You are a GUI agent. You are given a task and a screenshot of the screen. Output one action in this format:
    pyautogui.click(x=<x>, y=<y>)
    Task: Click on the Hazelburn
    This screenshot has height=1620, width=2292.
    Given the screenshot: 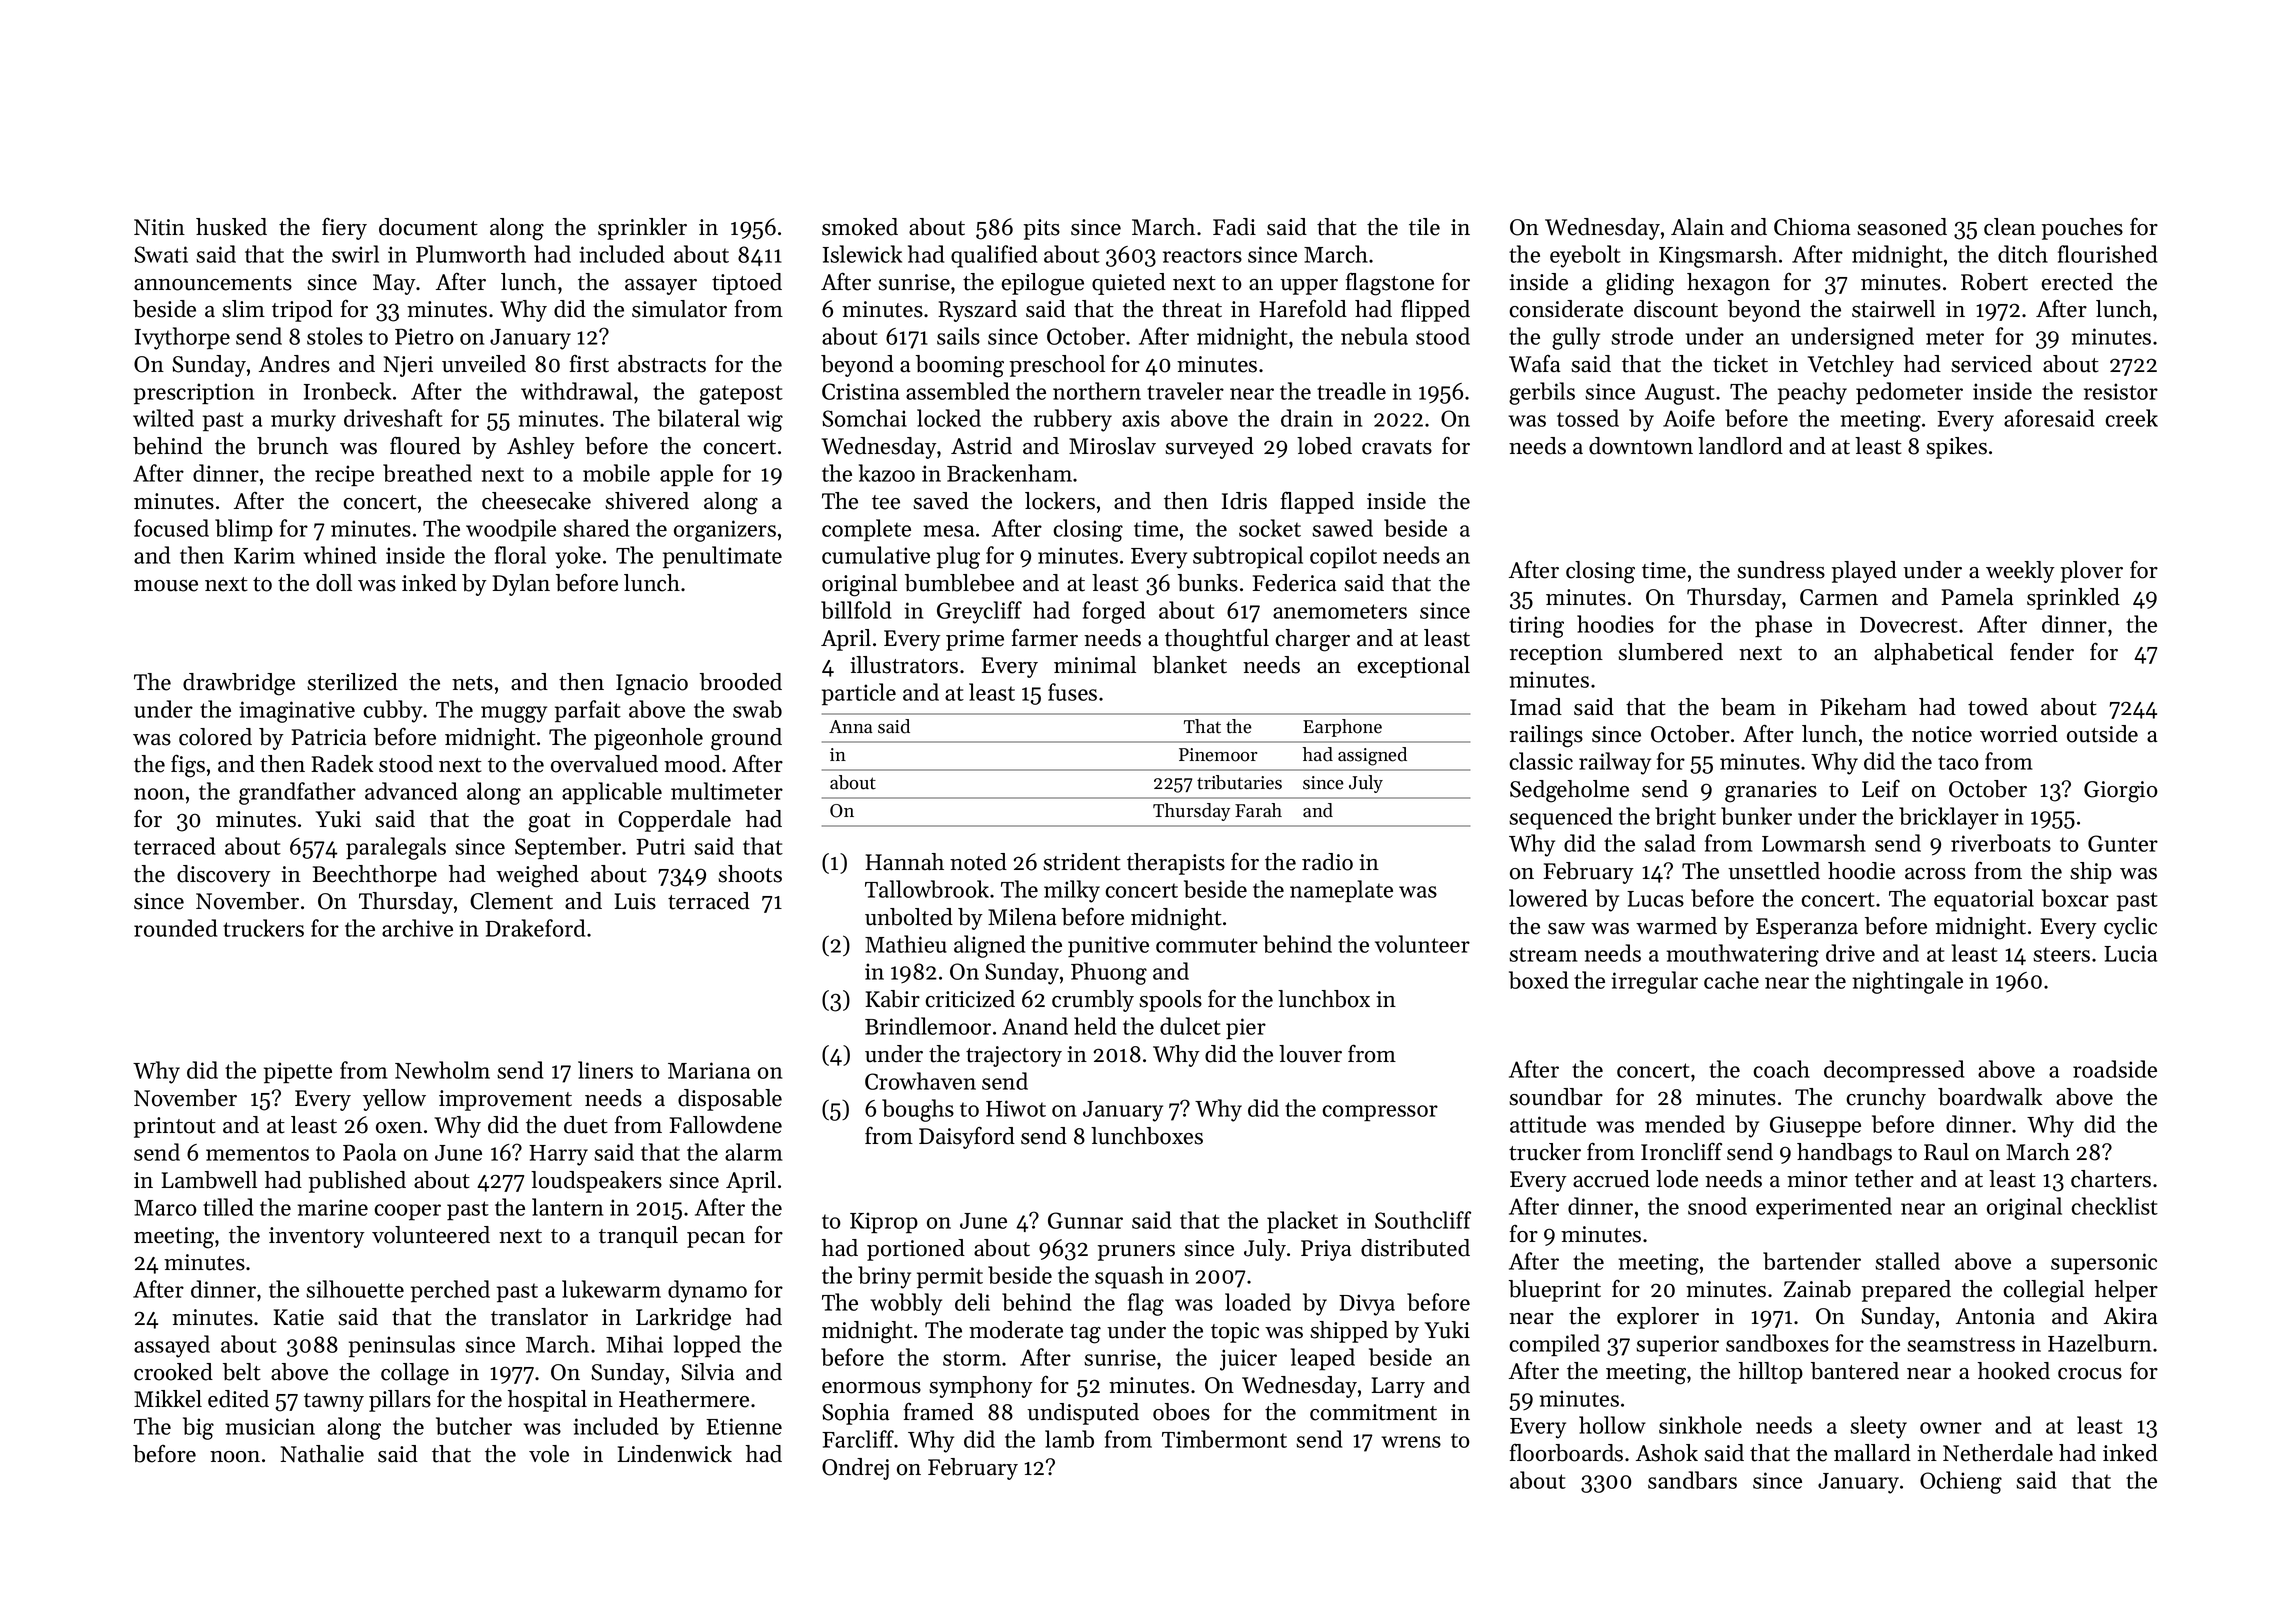 What is the action you would take?
    pyautogui.click(x=2100, y=1343)
